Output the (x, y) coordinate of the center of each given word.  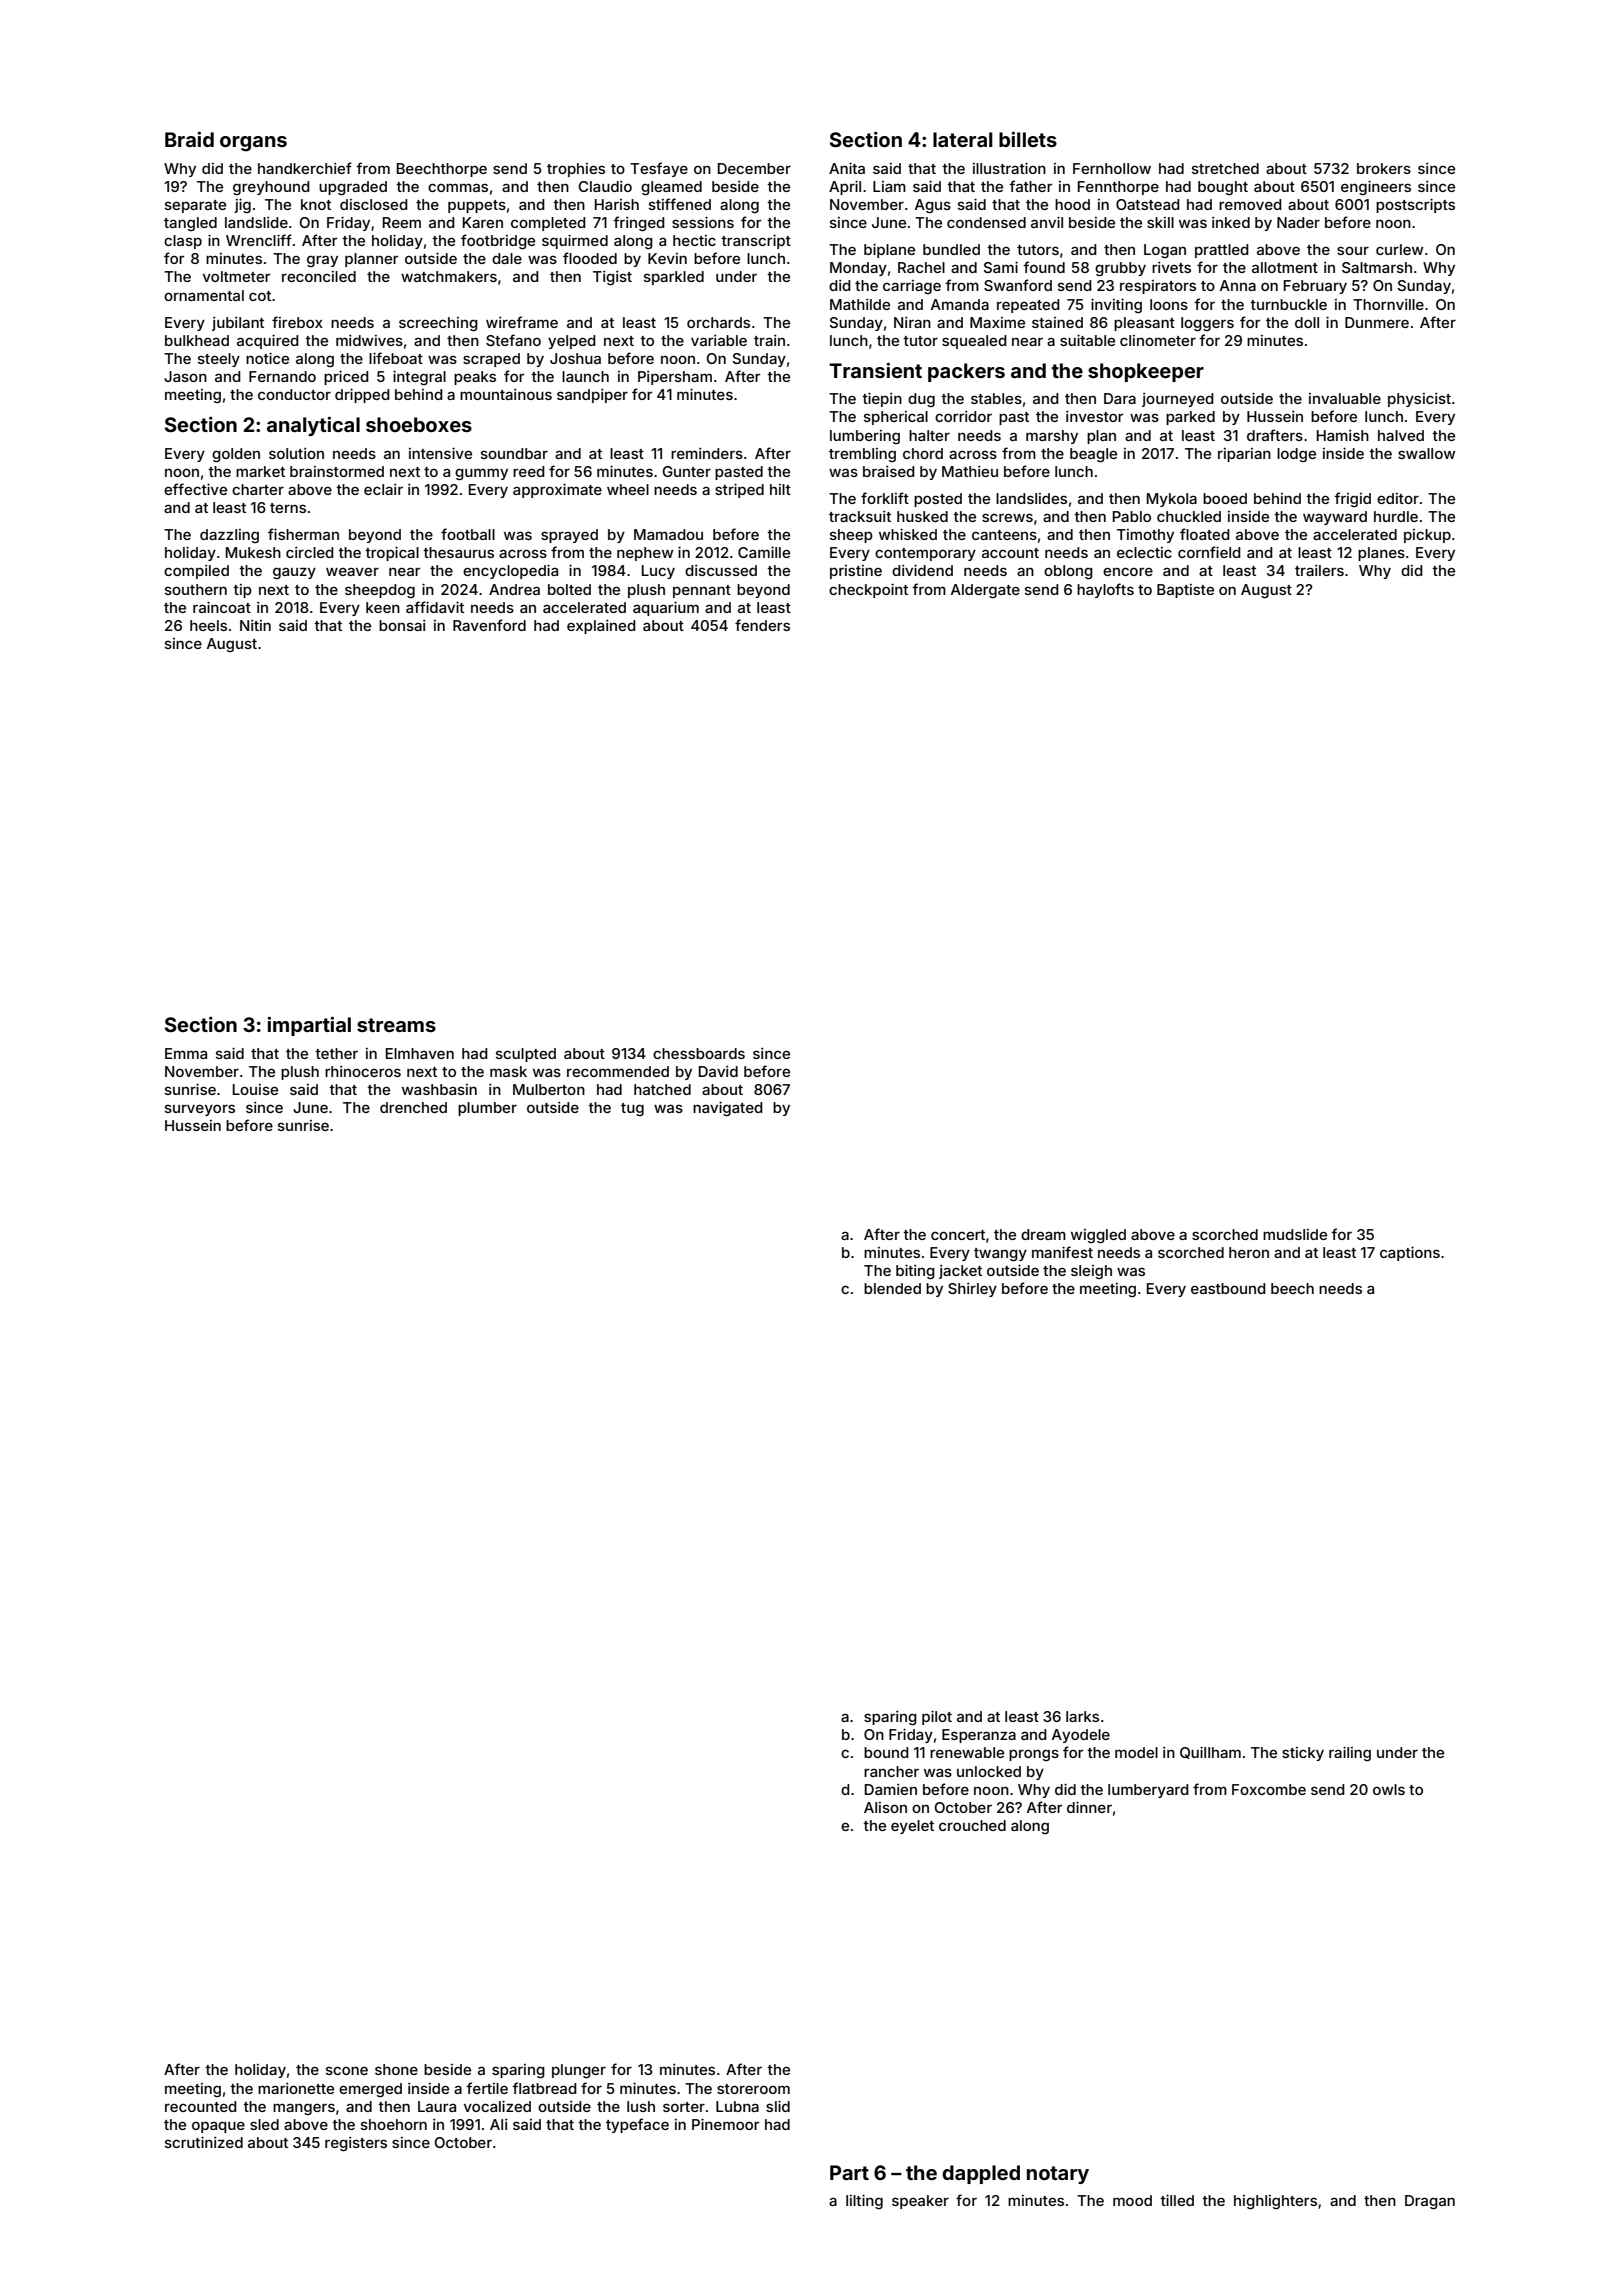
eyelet (912, 1827)
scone (347, 2070)
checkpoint (868, 590)
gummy (481, 474)
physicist (1419, 400)
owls (1389, 1789)
